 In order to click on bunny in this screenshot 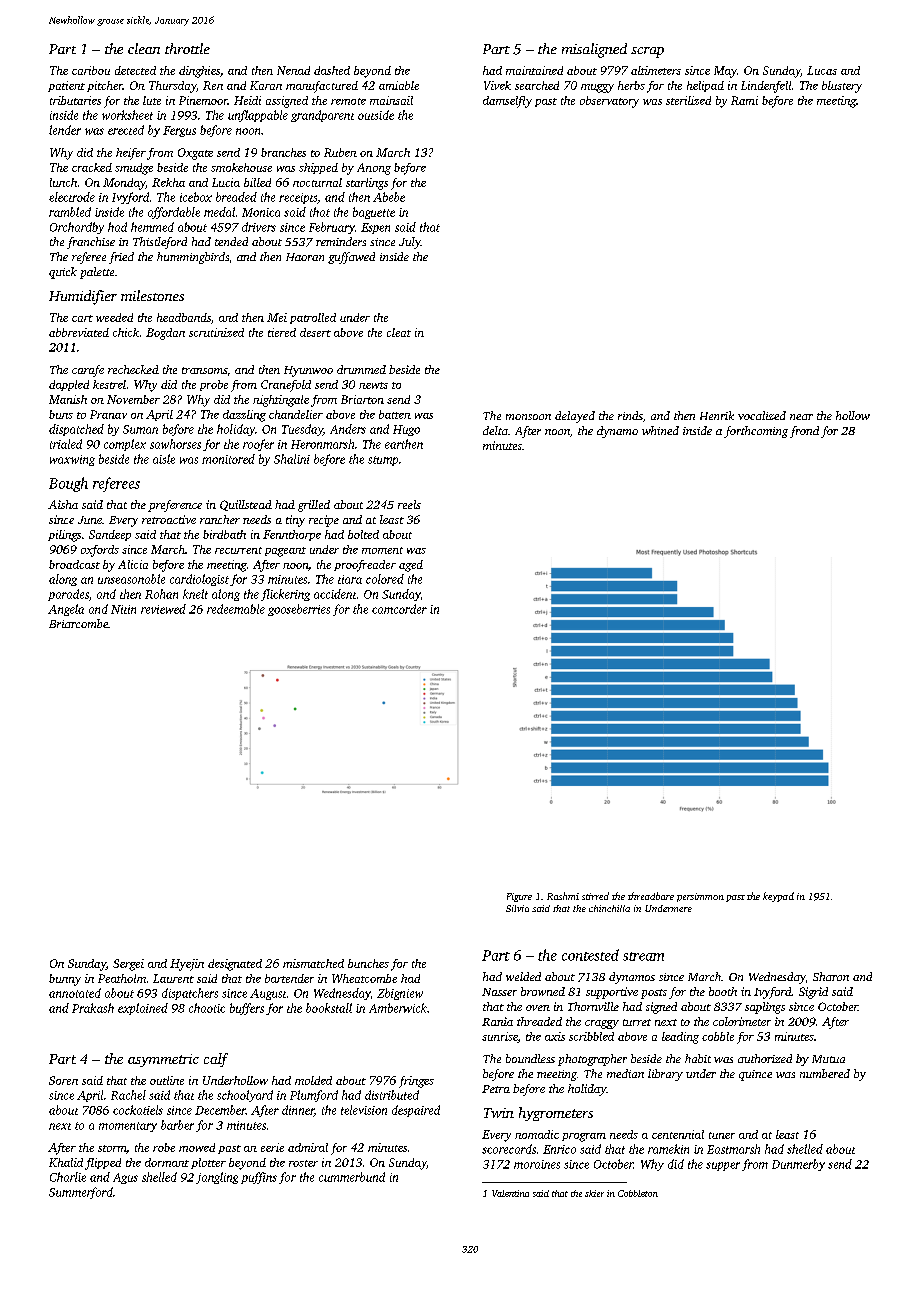, I will do `click(65, 980)`.
